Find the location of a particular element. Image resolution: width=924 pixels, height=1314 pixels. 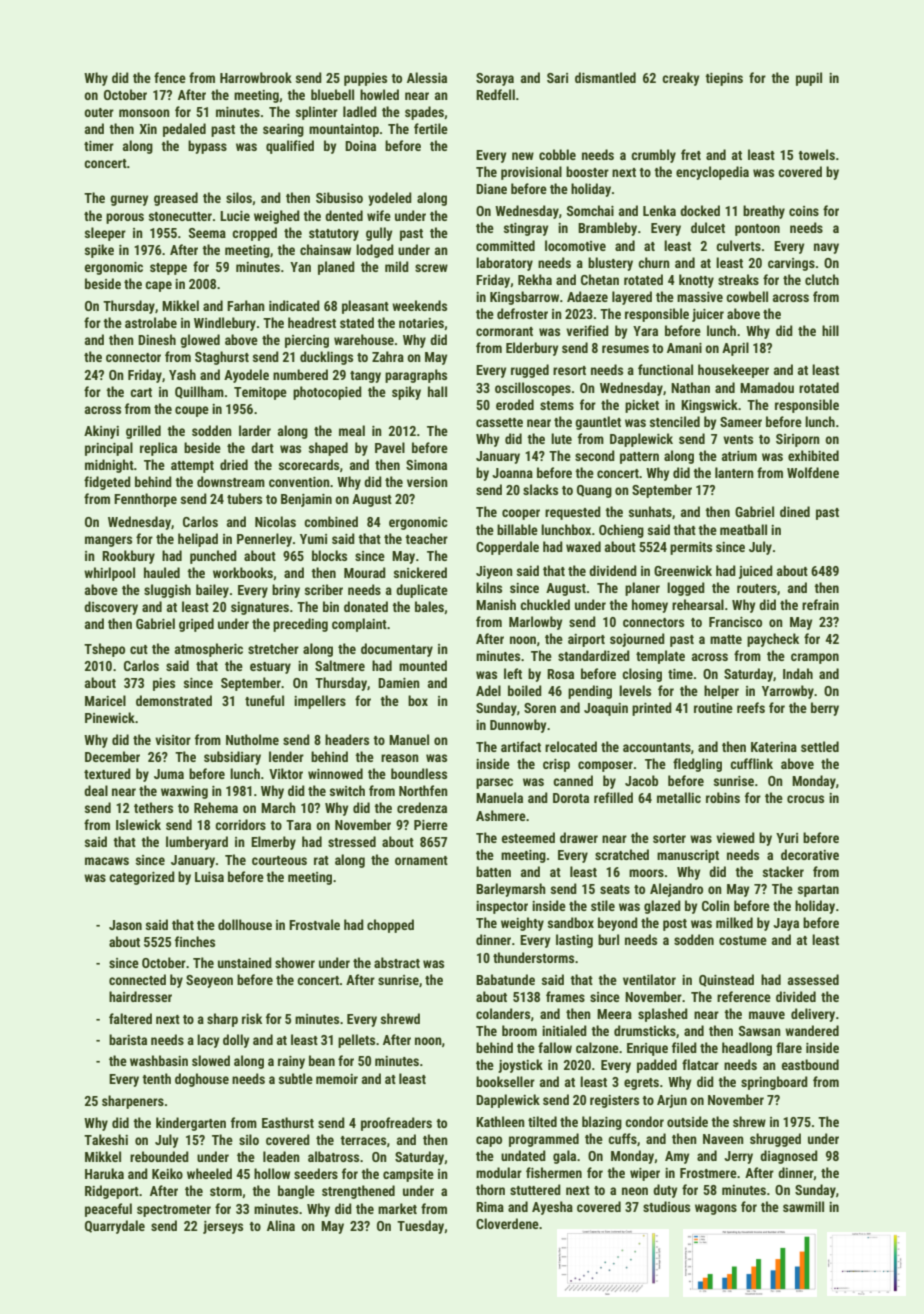

fertile is located at coordinates (431, 128).
